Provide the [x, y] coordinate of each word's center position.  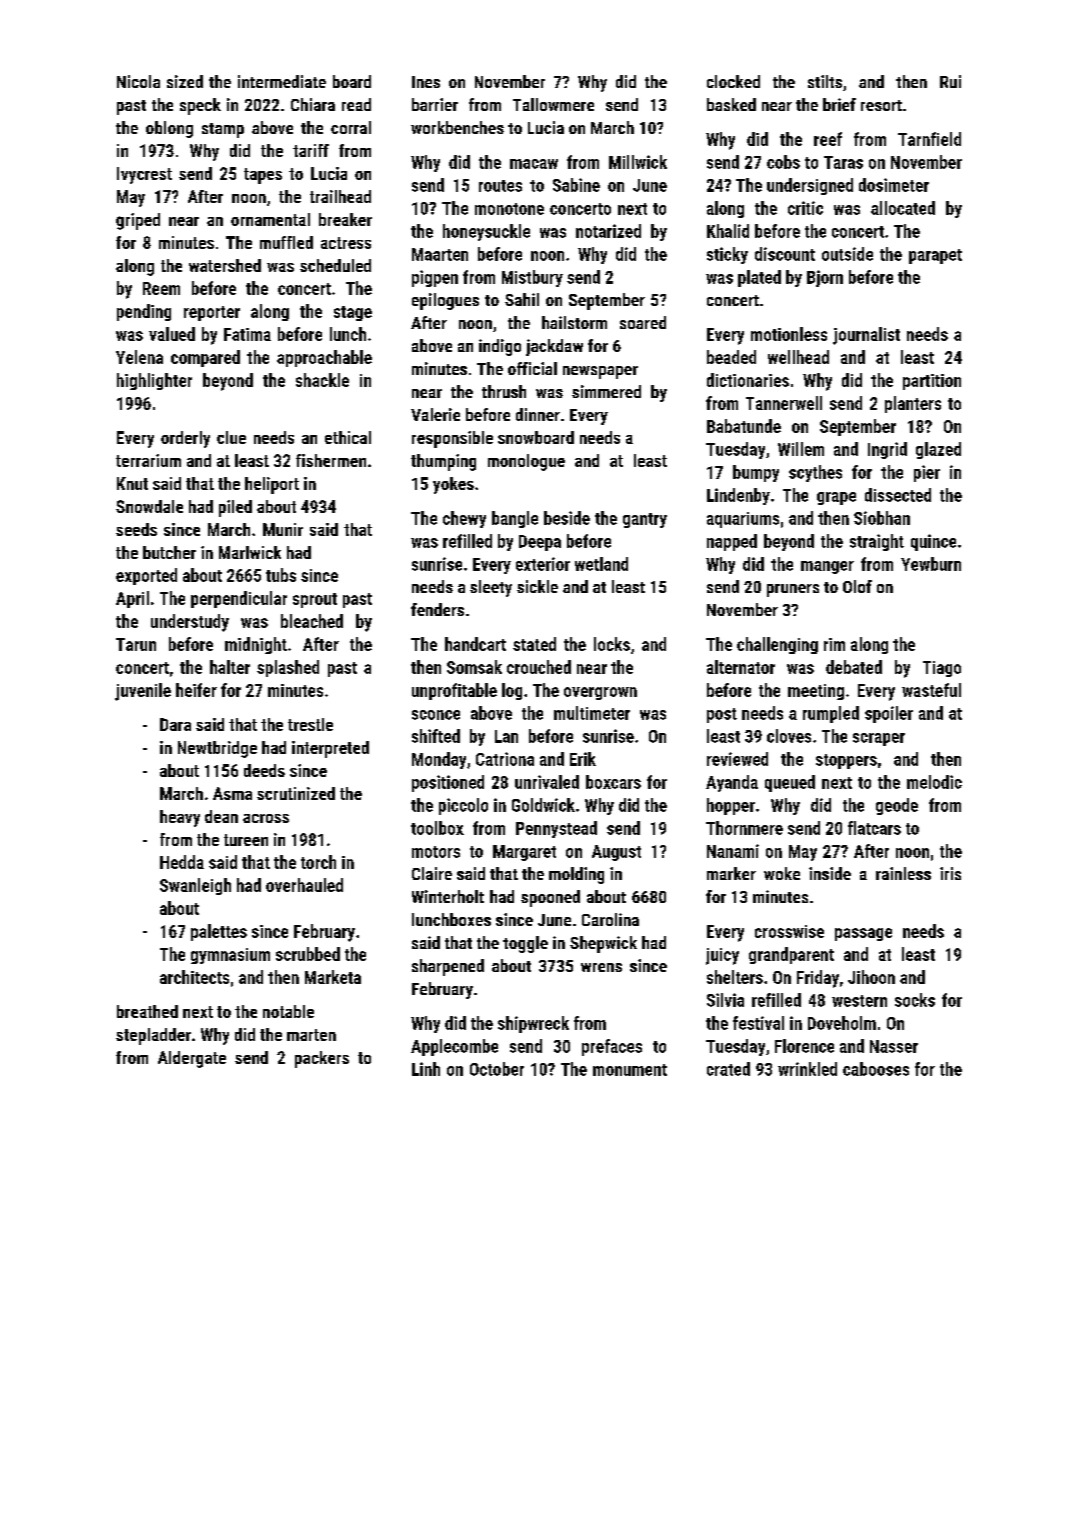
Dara [175, 724]
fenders [437, 609]
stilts [825, 81]
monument [630, 1070]
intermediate [282, 81]
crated [728, 1069]
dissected [898, 495]
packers [322, 1059]
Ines [426, 82]
